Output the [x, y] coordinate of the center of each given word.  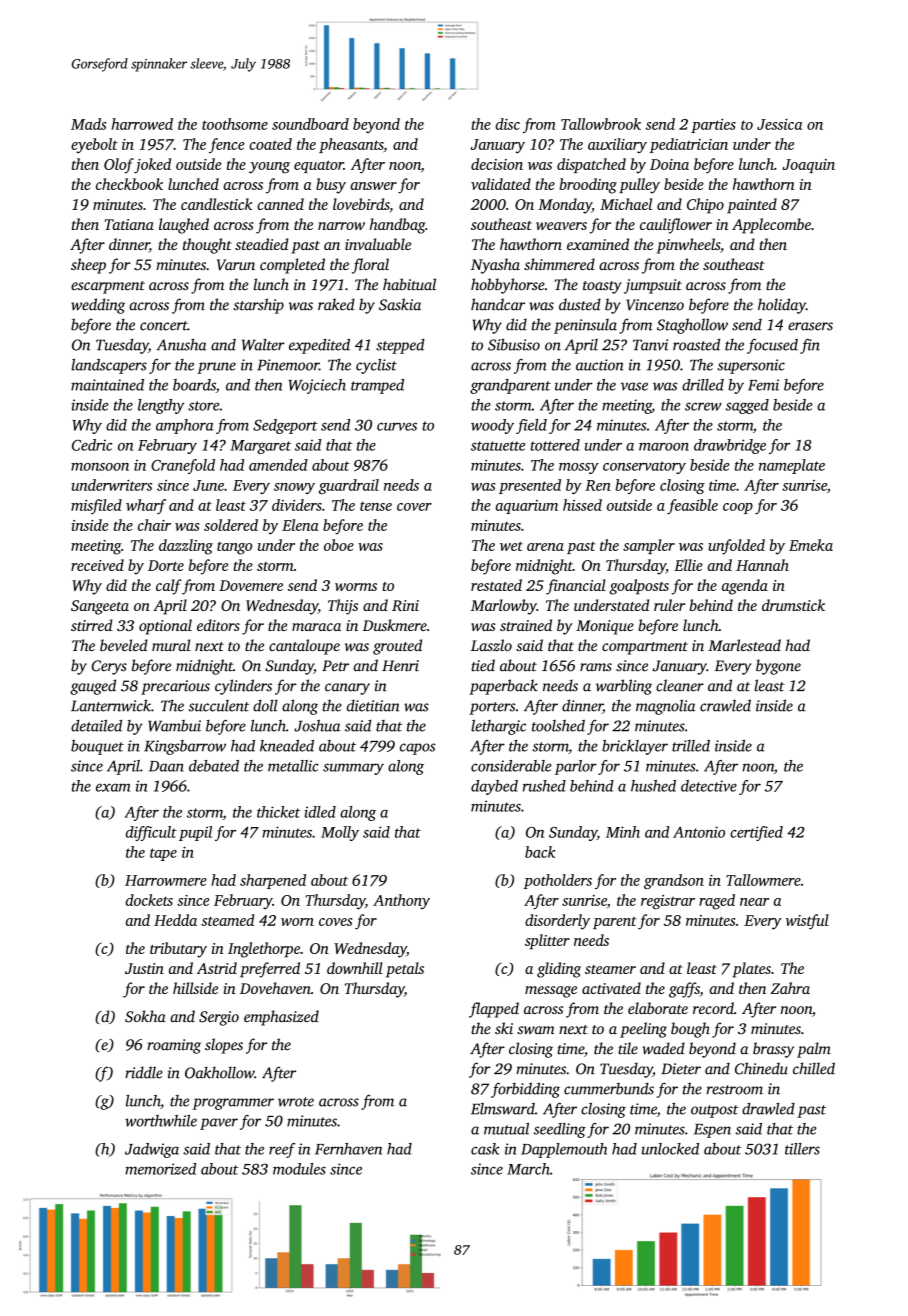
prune [216, 368]
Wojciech [317, 386]
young [269, 168]
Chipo [705, 206]
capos [418, 749]
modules [299, 1169]
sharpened [273, 881]
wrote [296, 1102]
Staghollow [692, 326]
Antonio [699, 832]
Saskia [400, 304]
